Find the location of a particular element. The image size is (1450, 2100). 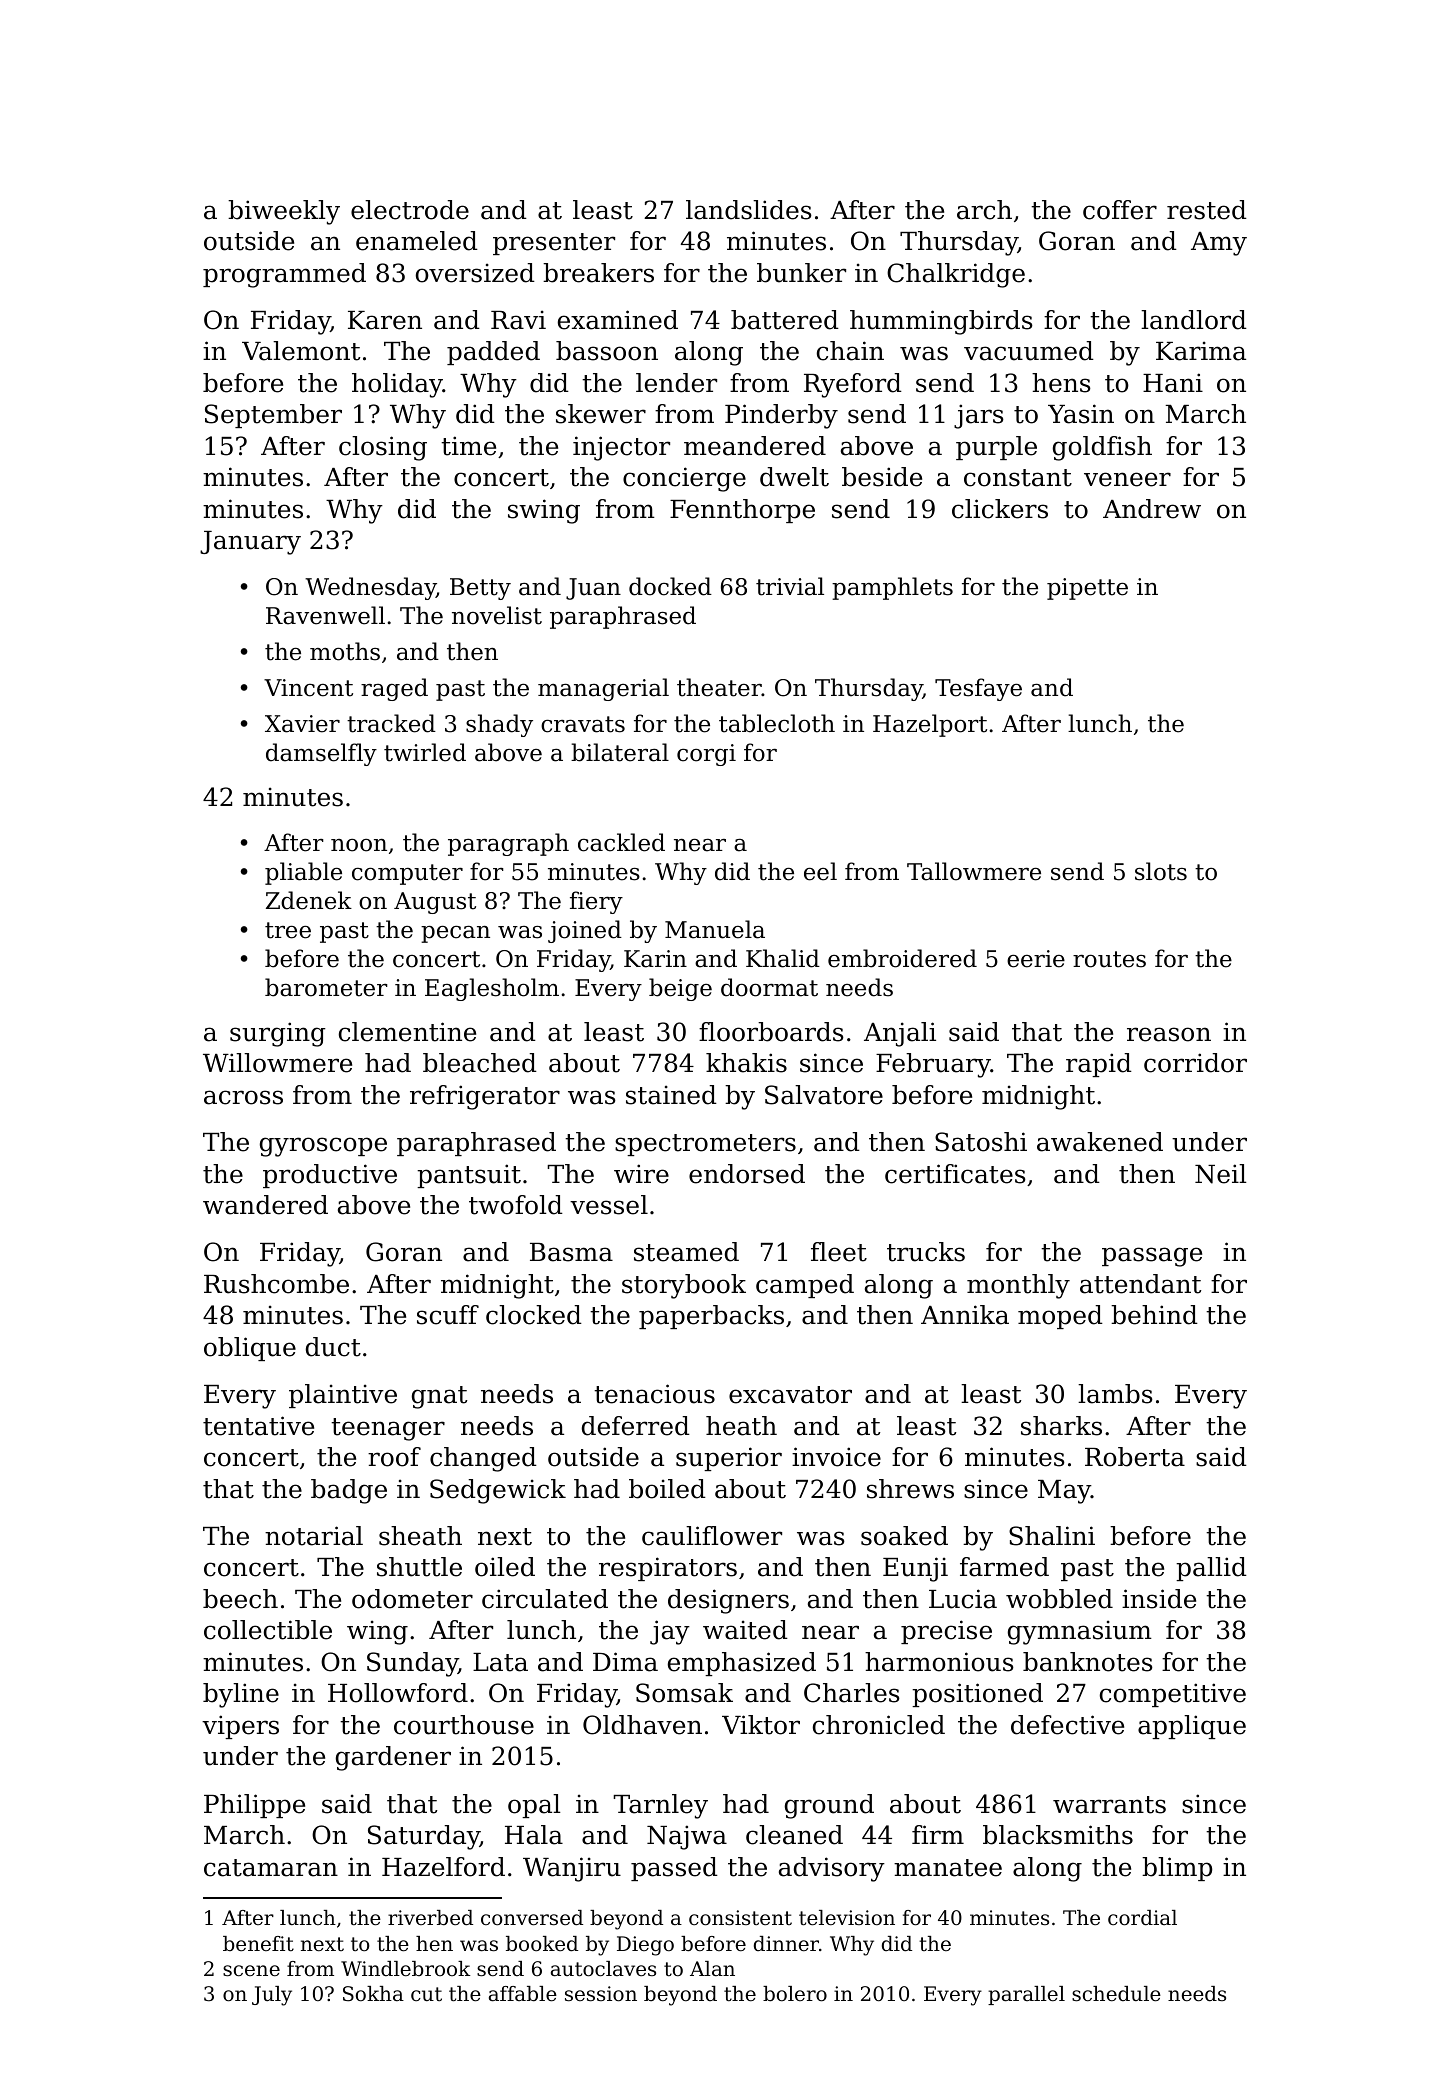

gyroscope is located at coordinates (323, 1147).
